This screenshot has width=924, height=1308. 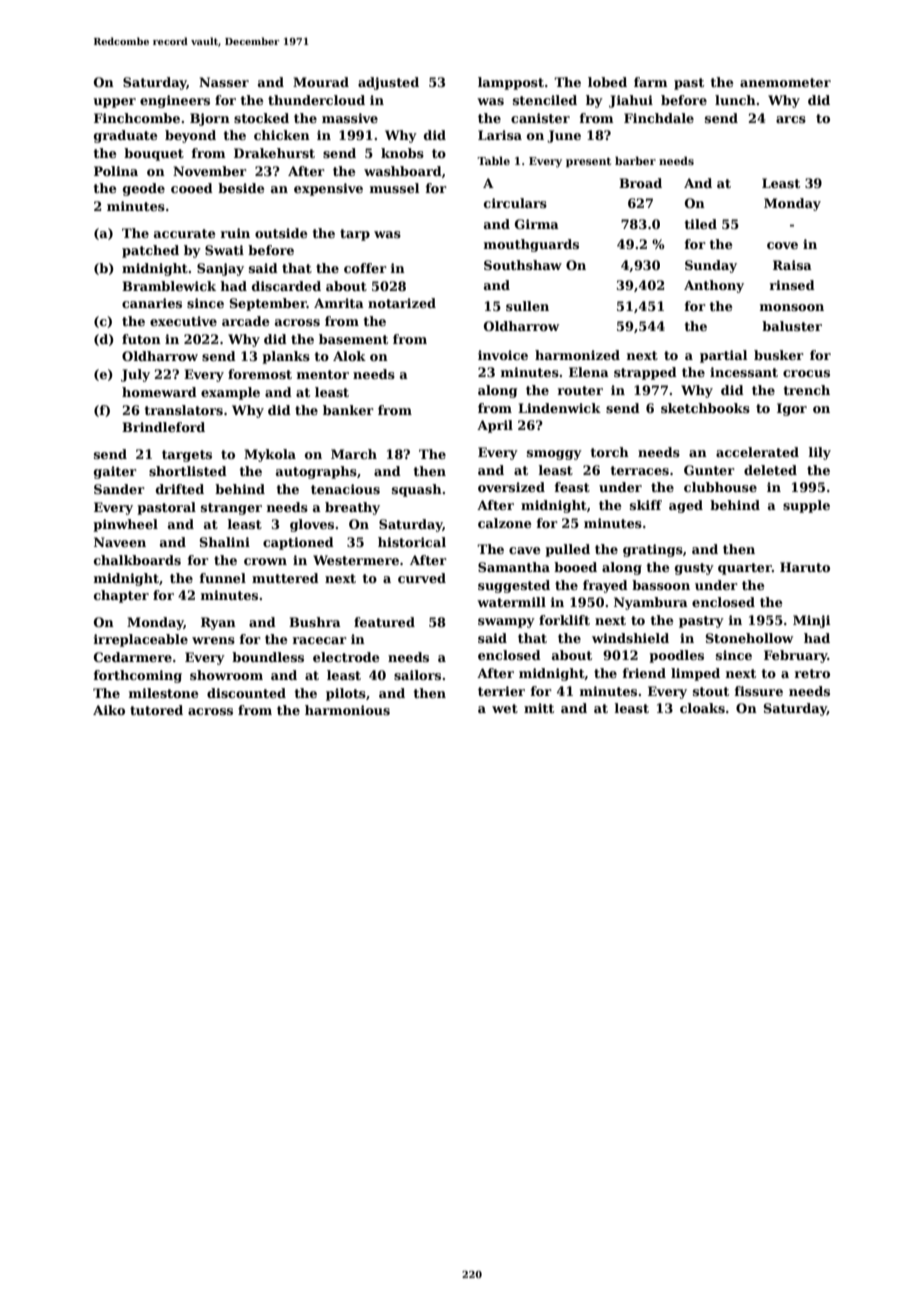 I want to click on Nasser, so click(x=224, y=82).
